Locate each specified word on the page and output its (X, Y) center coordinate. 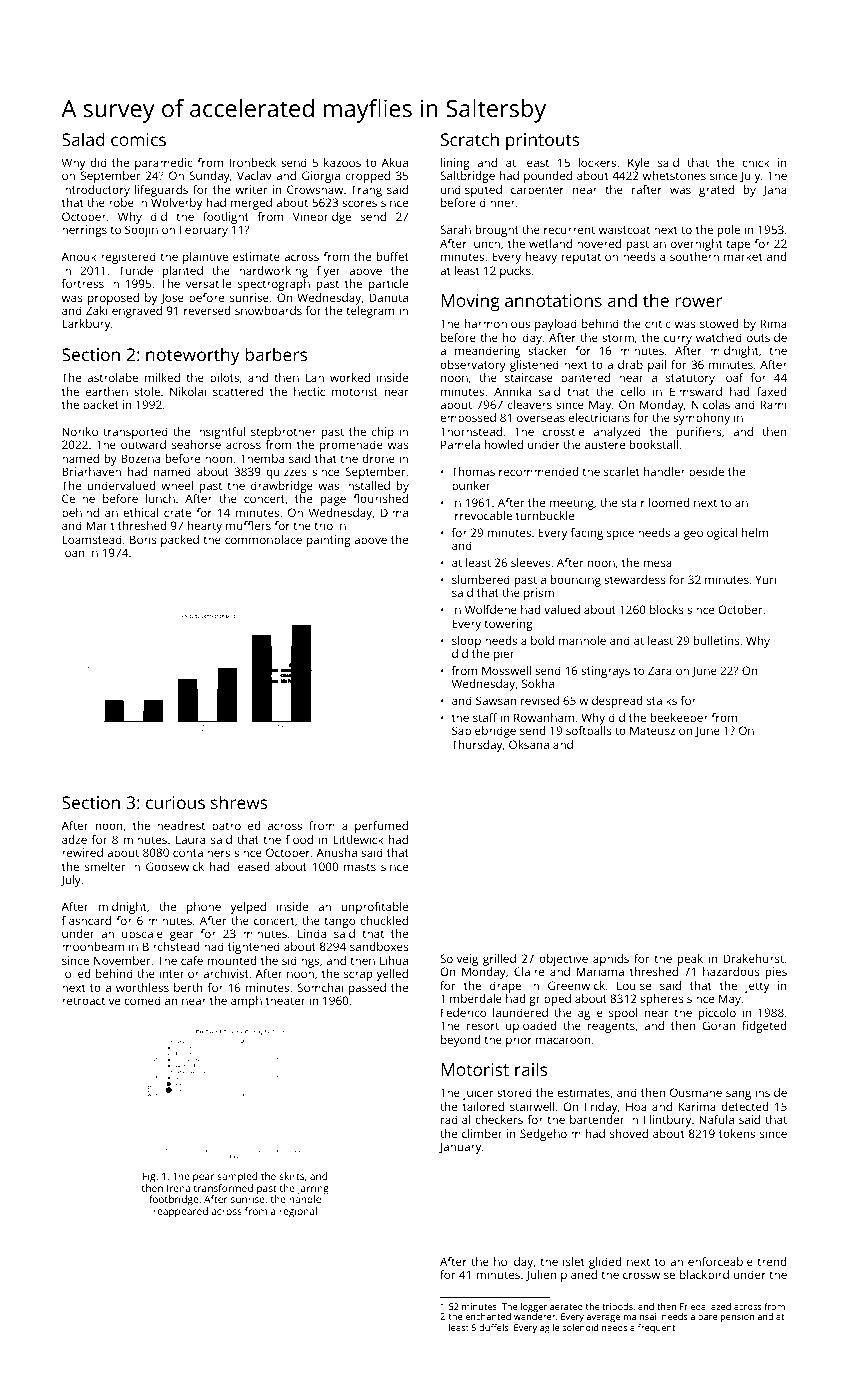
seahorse (196, 444)
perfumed (381, 827)
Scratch (470, 139)
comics (138, 139)
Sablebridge (484, 732)
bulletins (717, 640)
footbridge (173, 1200)
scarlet (622, 471)
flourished (380, 498)
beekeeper (679, 719)
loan (73, 552)
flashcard (86, 920)
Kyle (638, 164)
